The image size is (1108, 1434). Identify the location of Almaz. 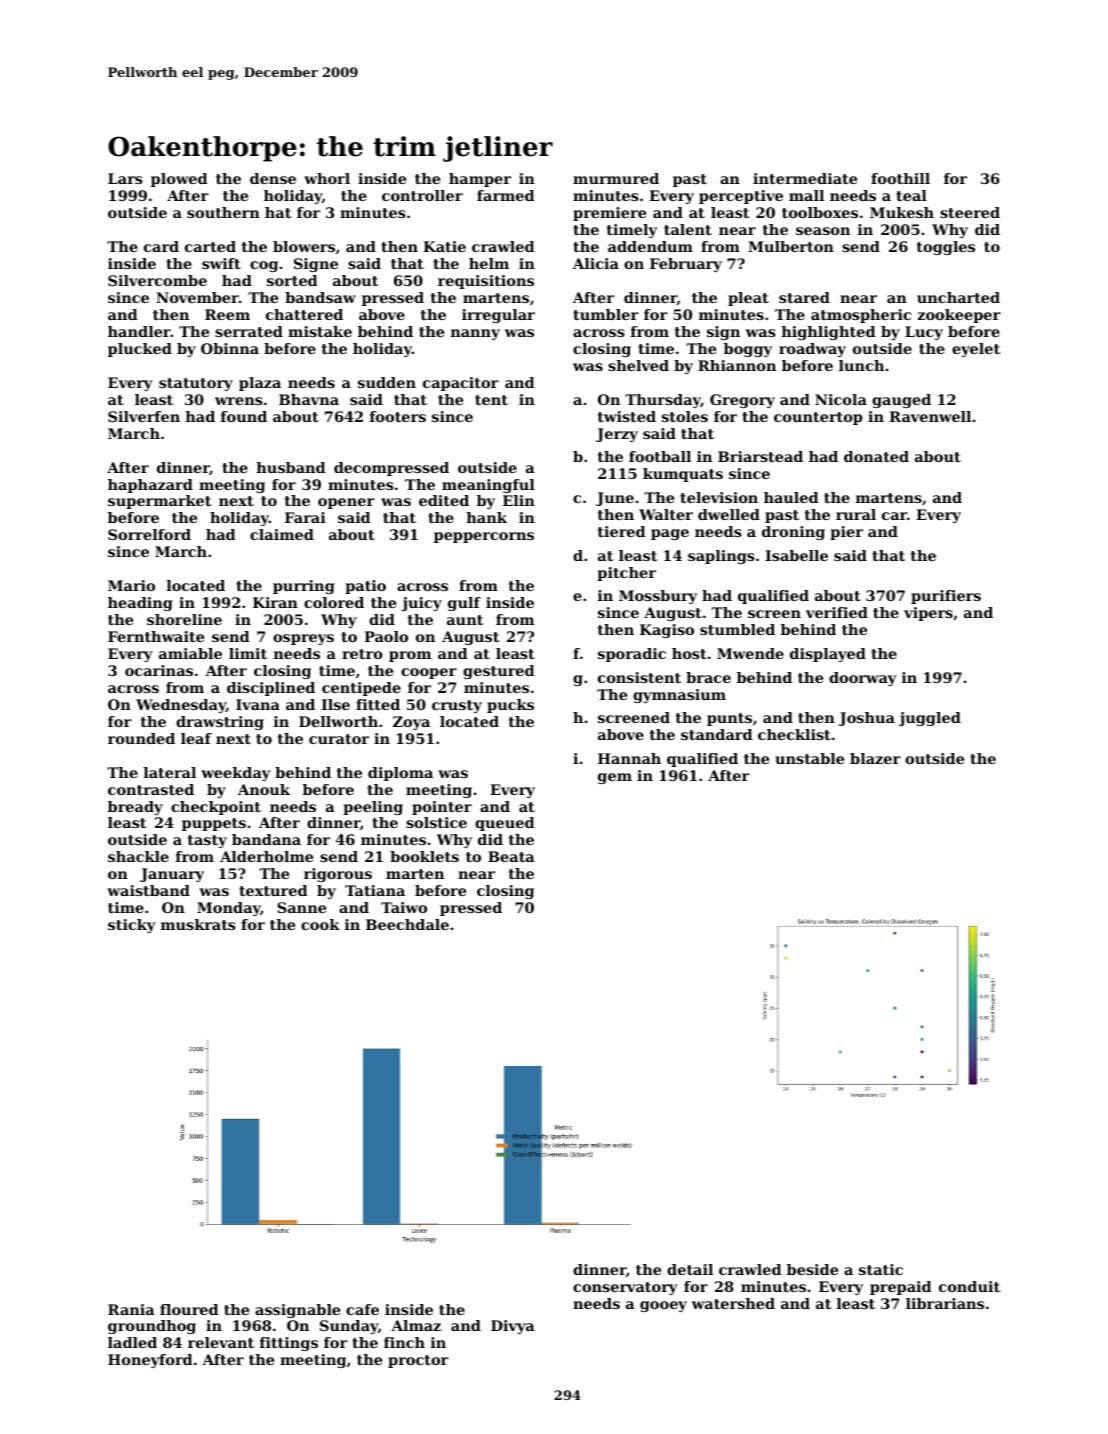
(416, 1325).
